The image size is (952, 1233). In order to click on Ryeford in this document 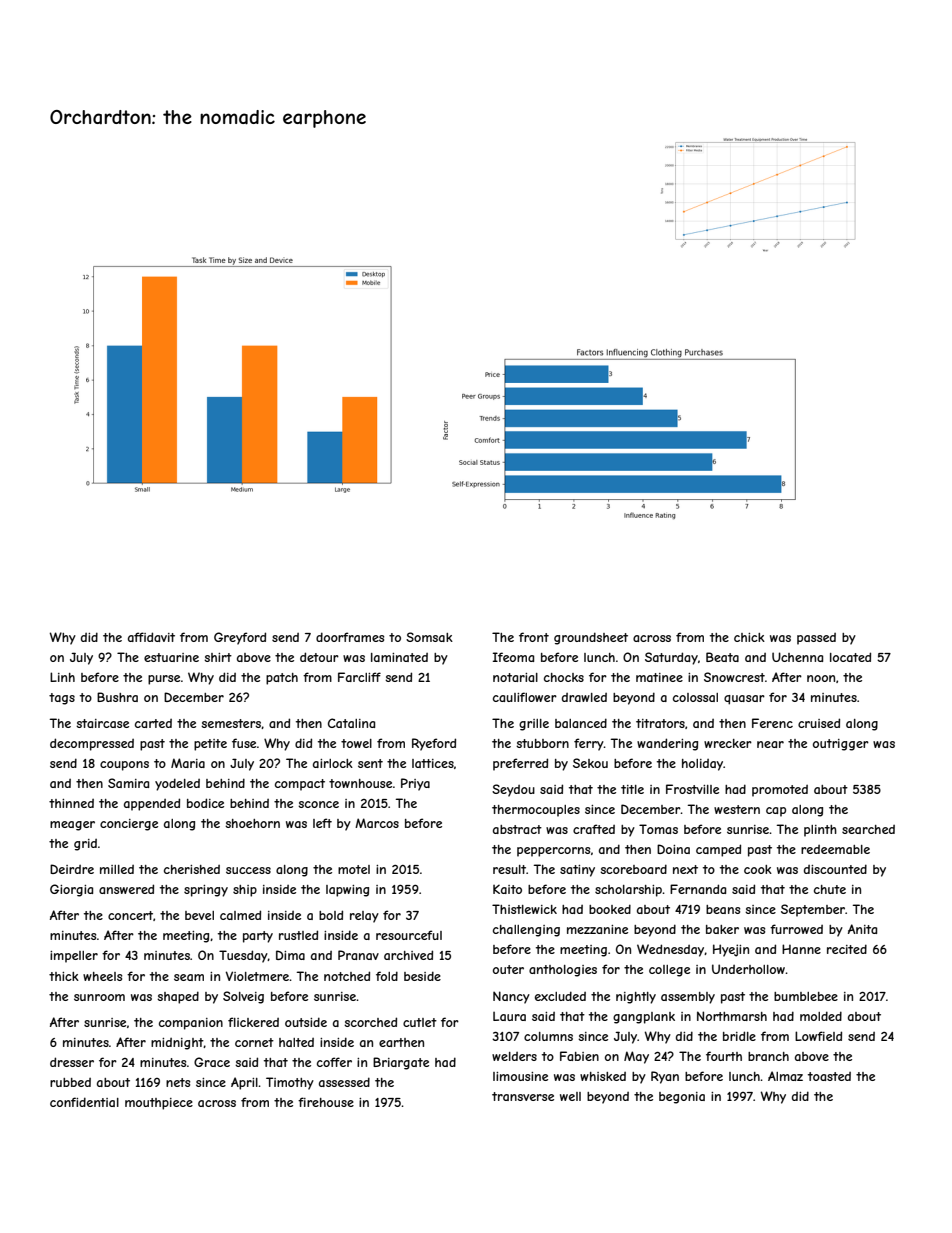, I will do `click(434, 744)`.
